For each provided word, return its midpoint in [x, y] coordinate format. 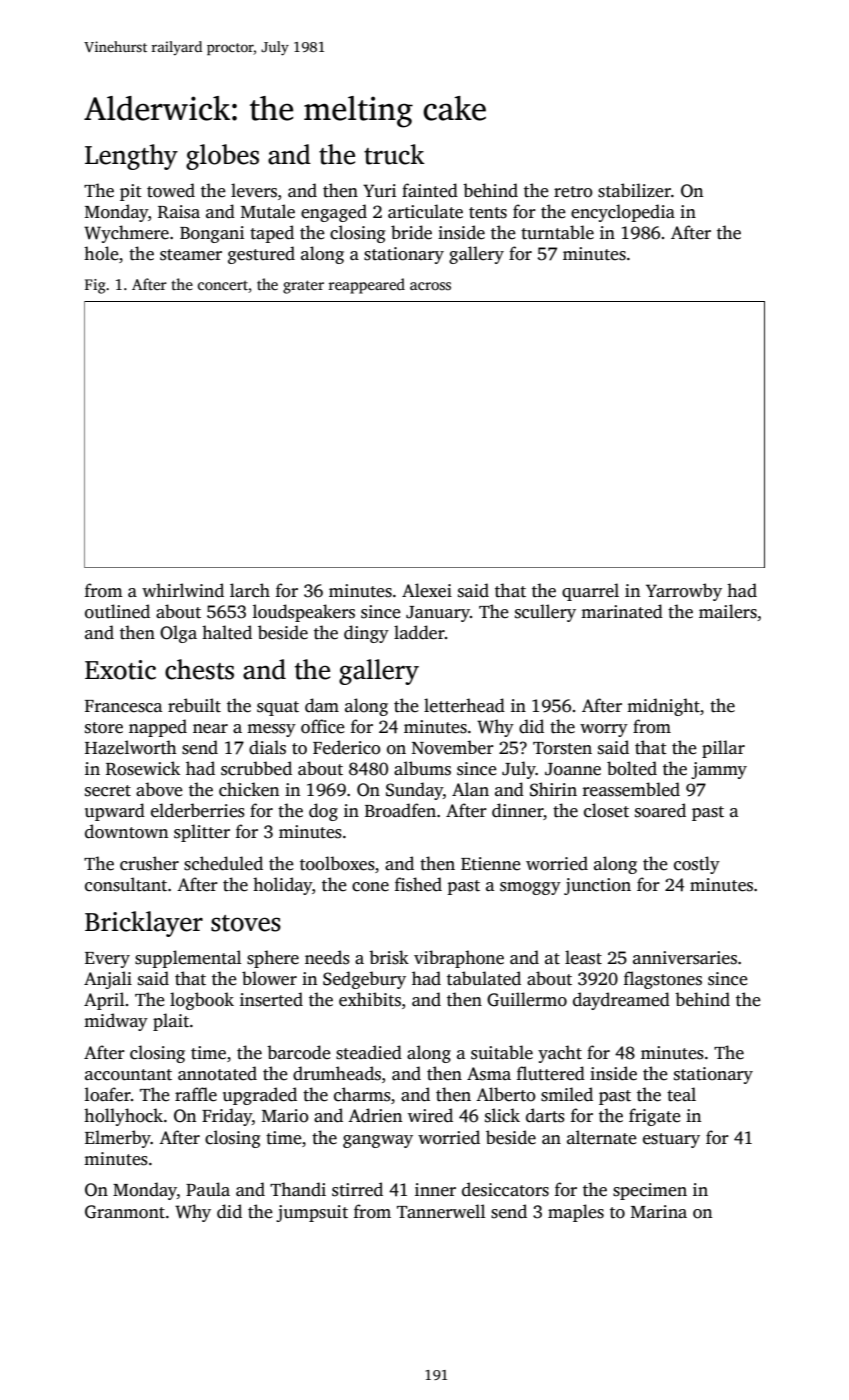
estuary [671, 1140]
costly [697, 865]
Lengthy [131, 157]
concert [223, 285]
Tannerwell [441, 1211]
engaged [334, 213]
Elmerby [118, 1139]
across [430, 286]
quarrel [590, 592]
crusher [149, 863]
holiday [282, 886]
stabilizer [634, 190]
